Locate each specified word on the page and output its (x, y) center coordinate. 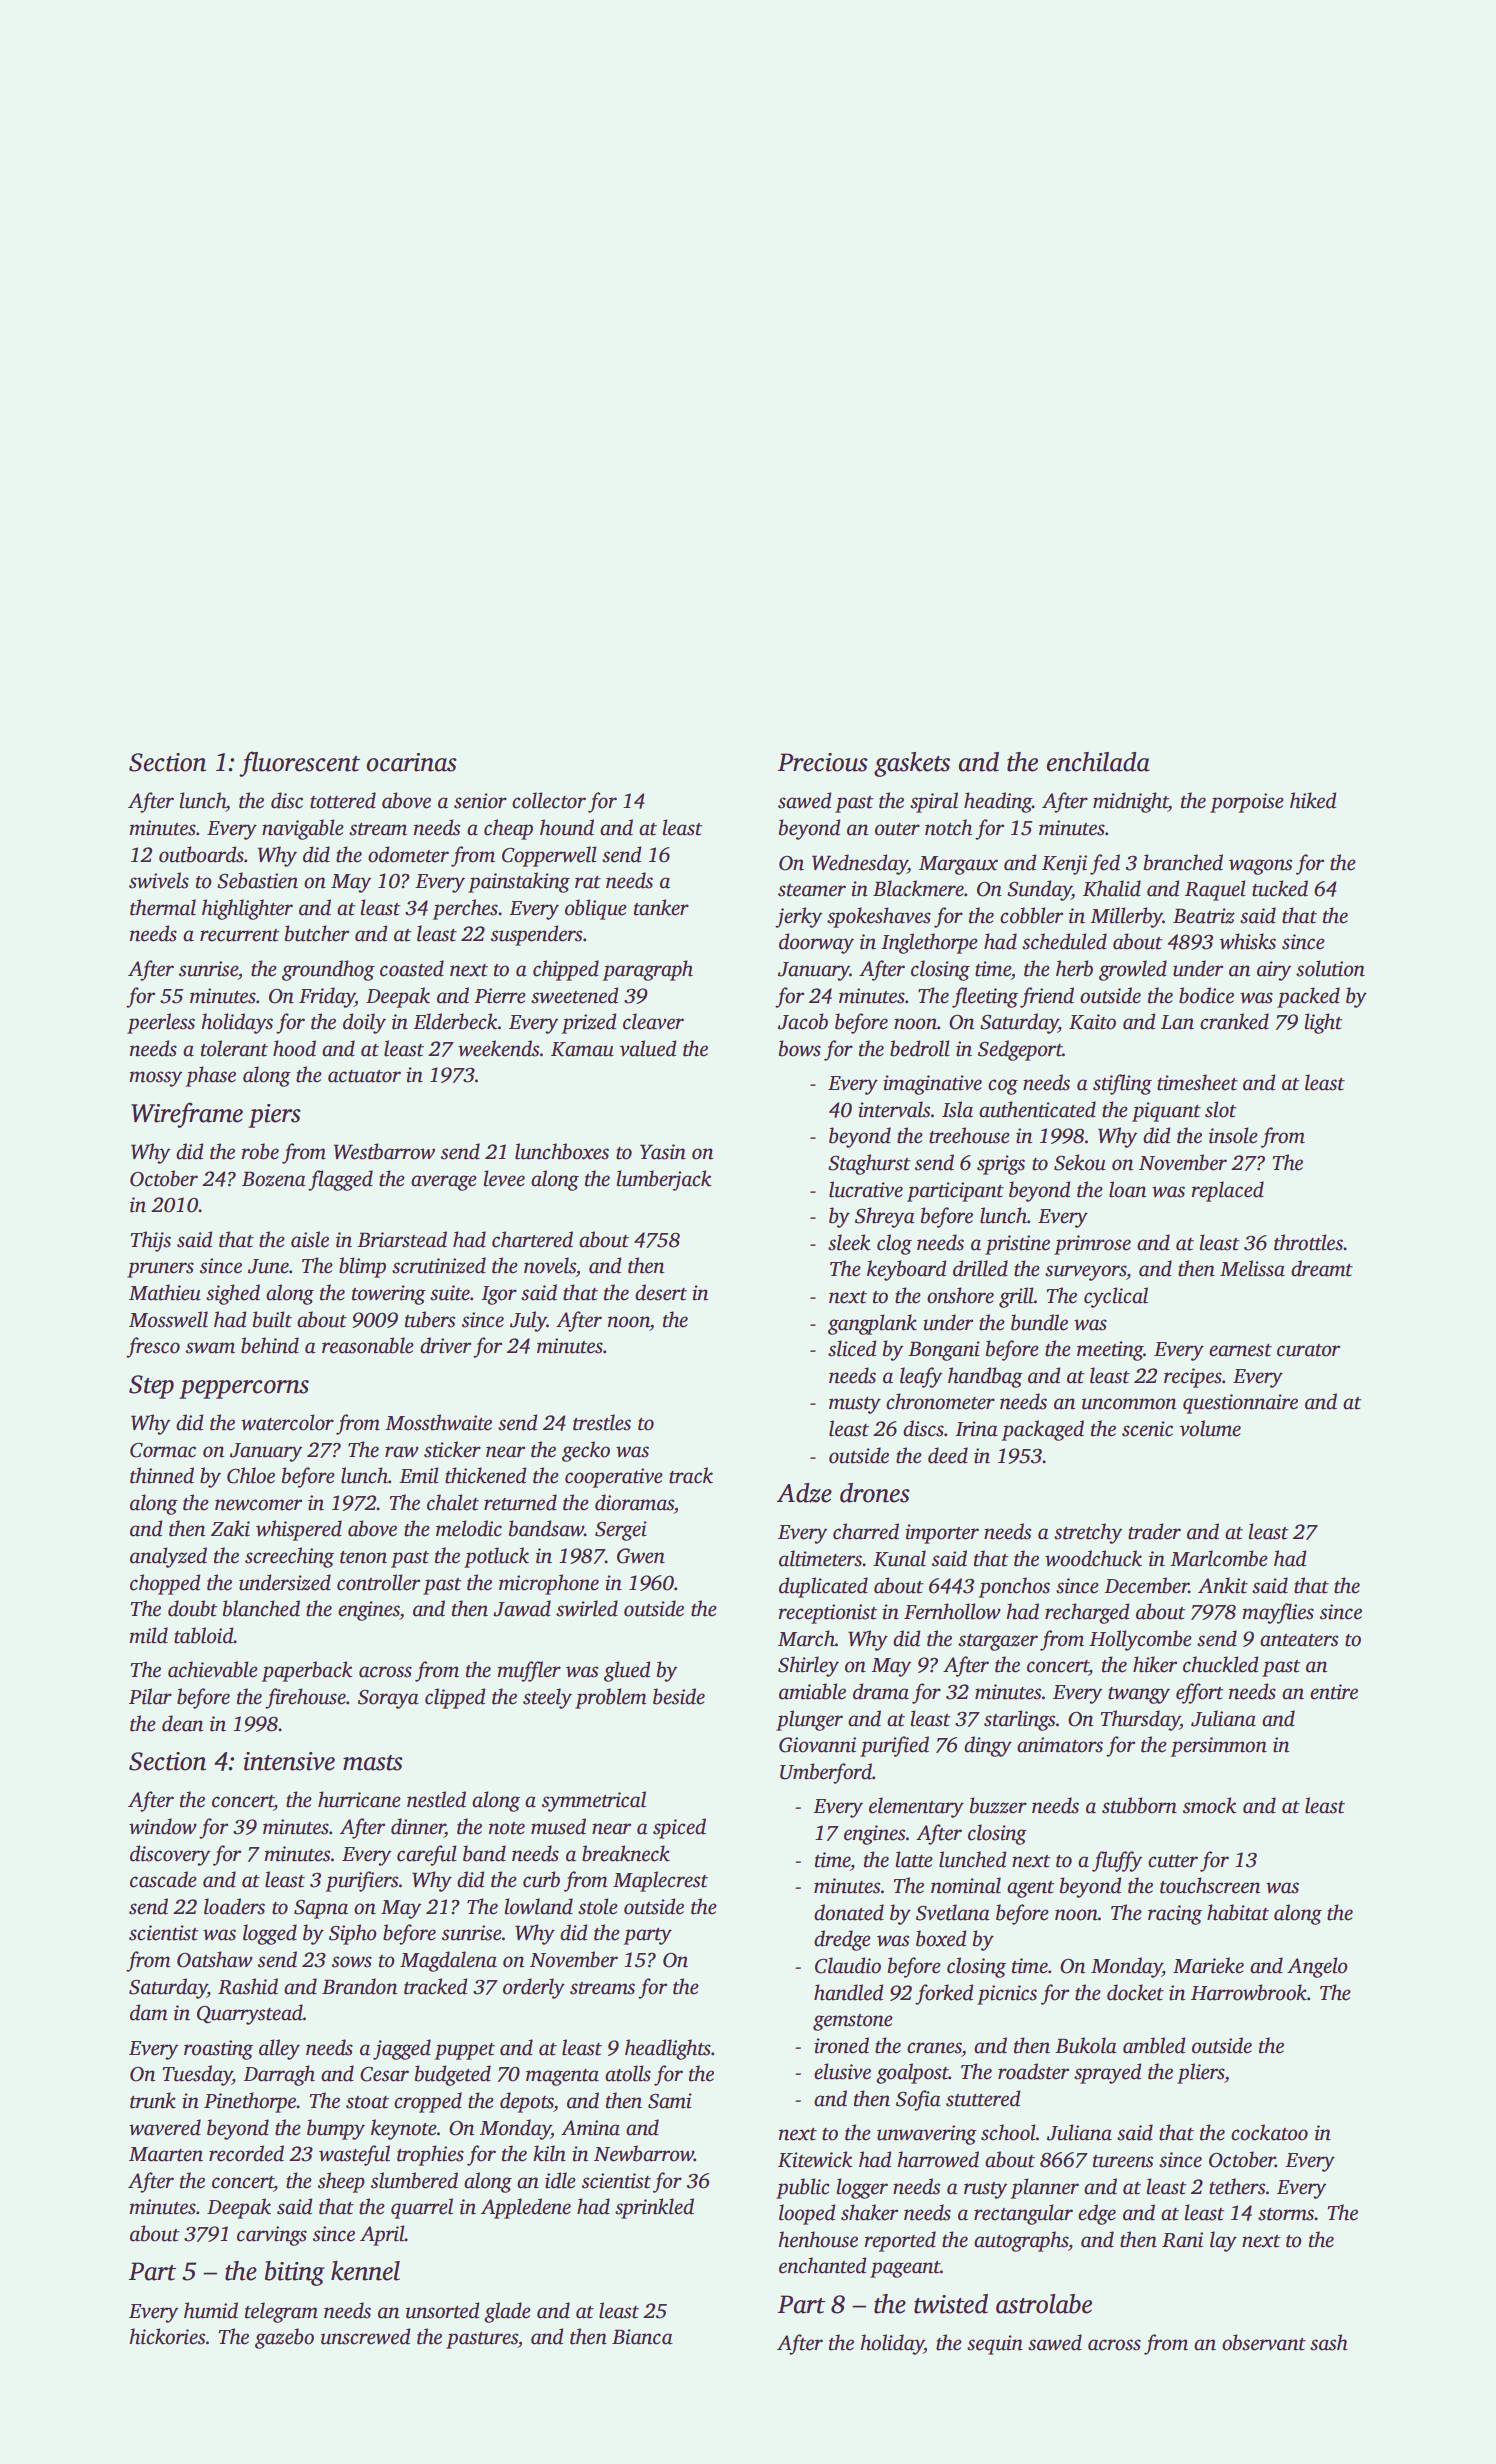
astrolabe (1044, 2304)
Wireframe (187, 1115)
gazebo (284, 2338)
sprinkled (654, 2208)
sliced (852, 1348)
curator (1308, 1350)
